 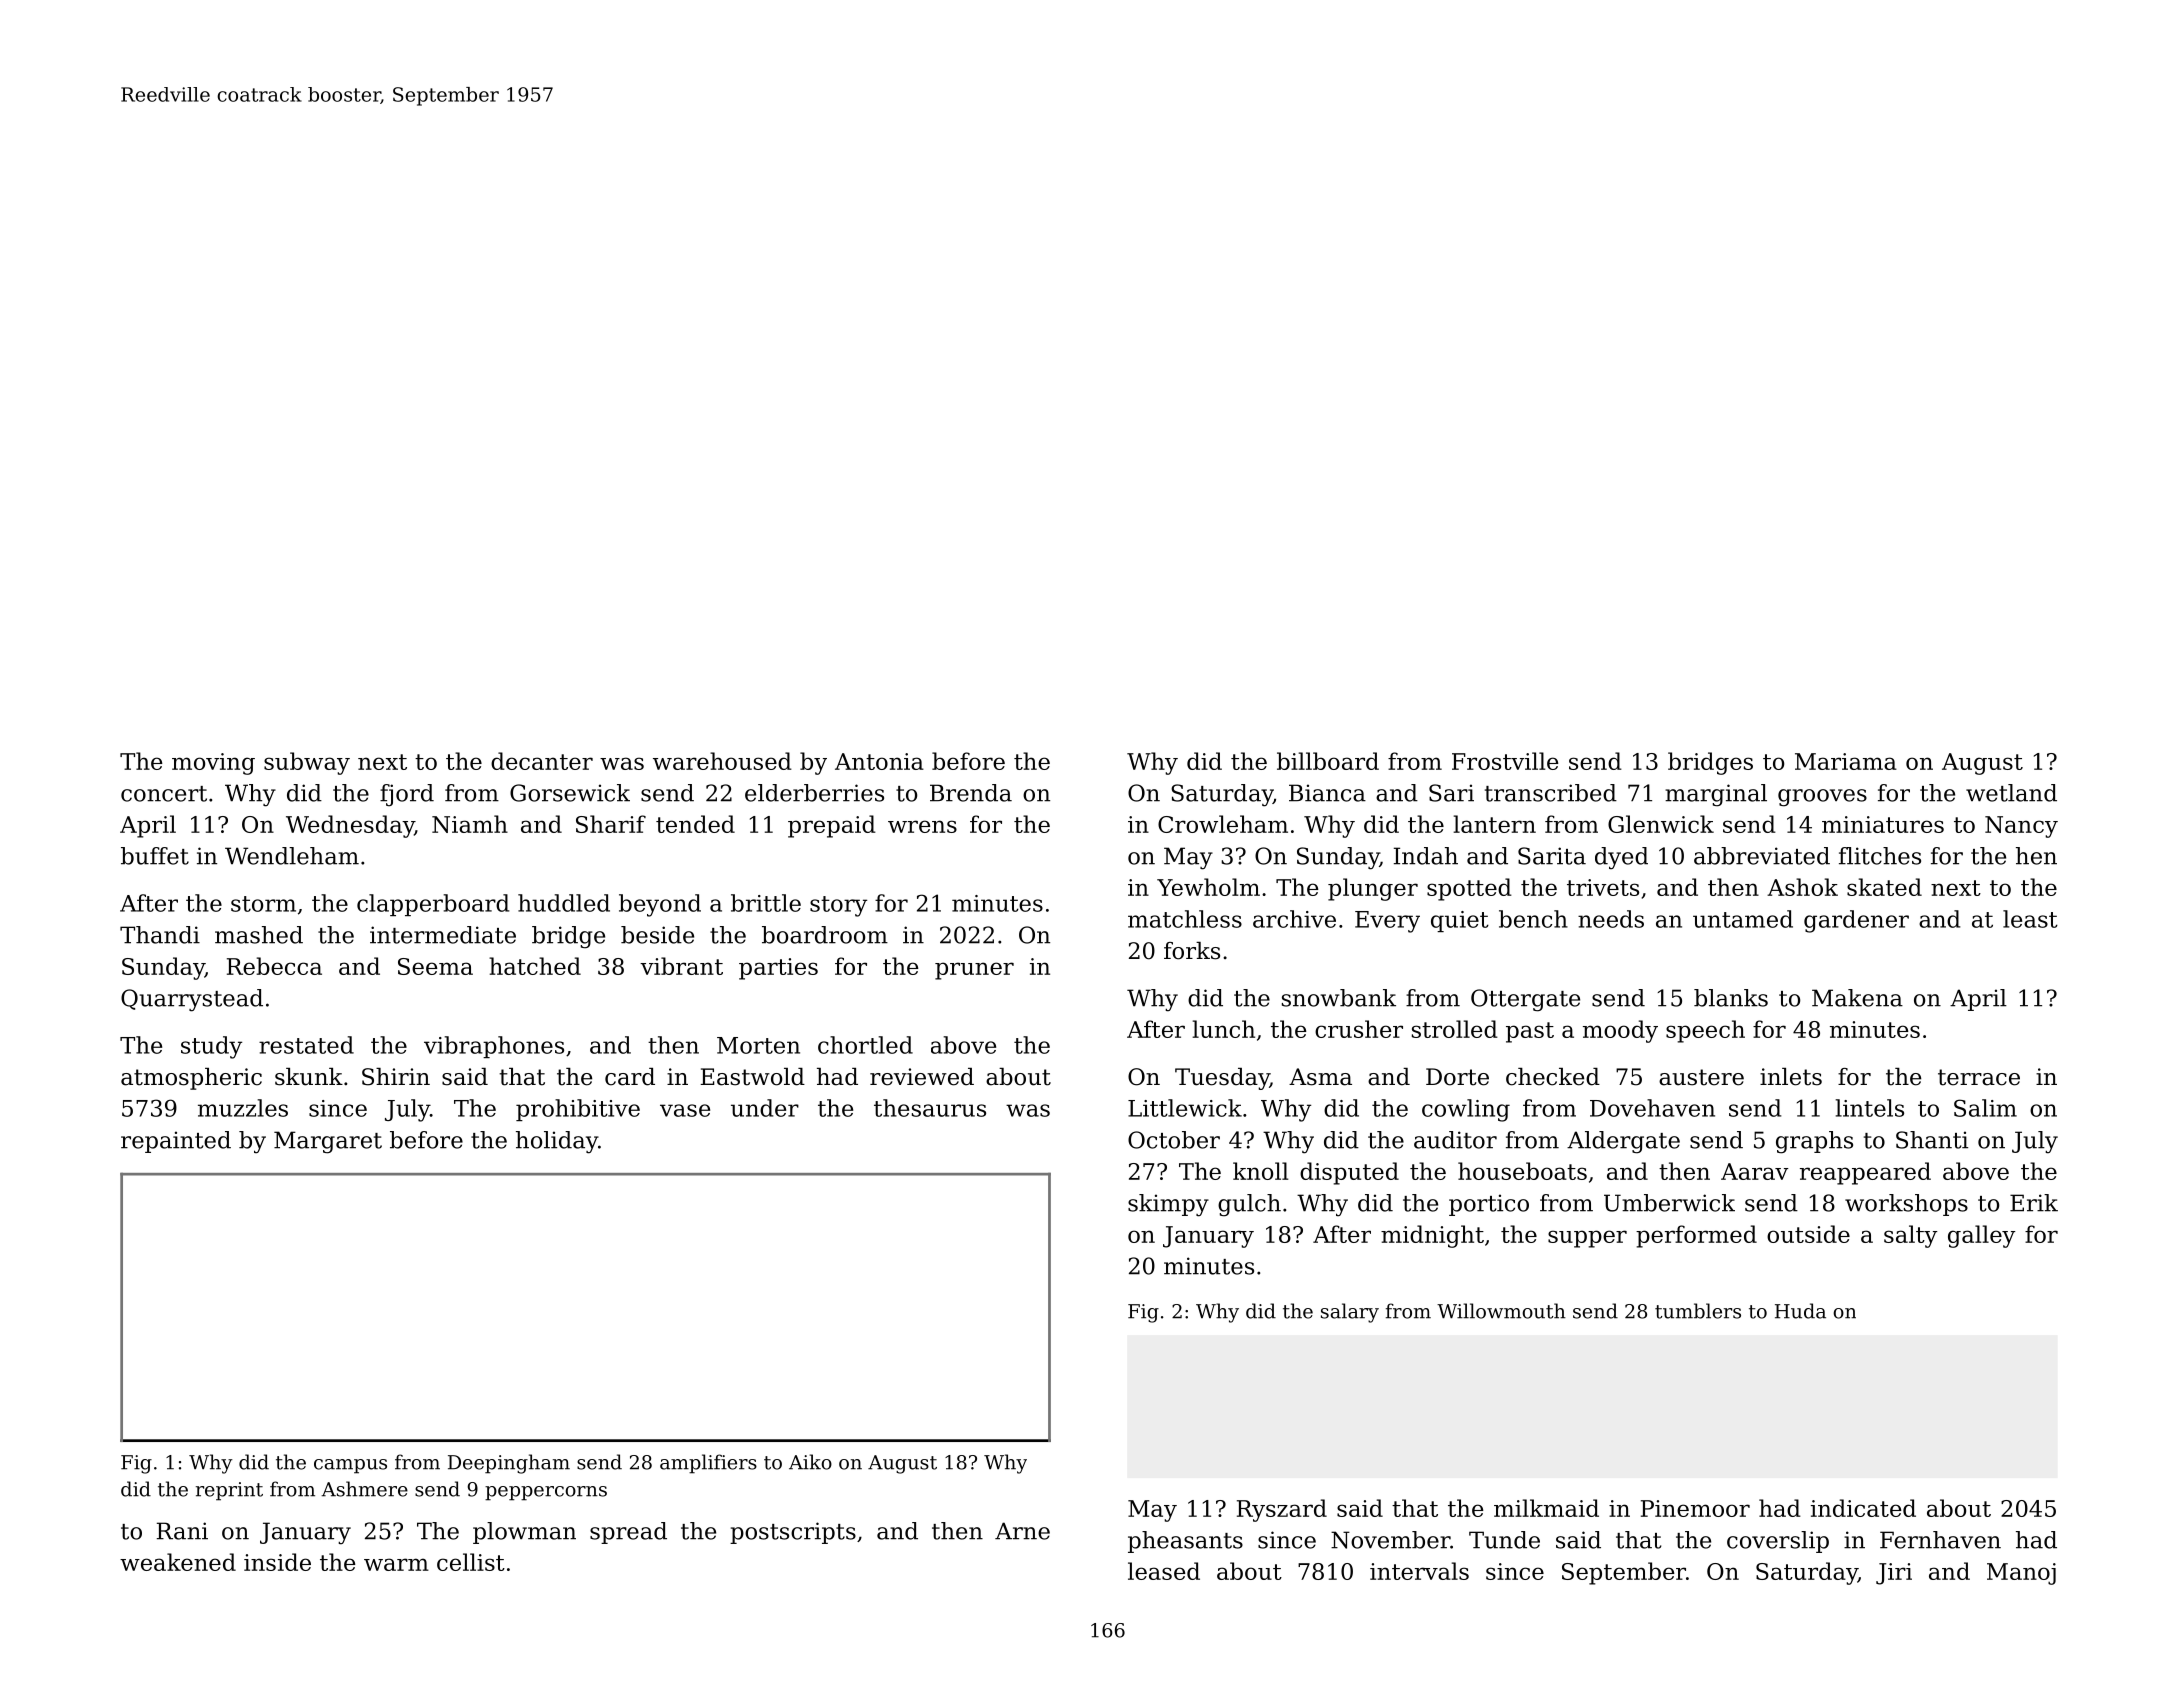 What do you see at coordinates (1350, 1313) in the document?
I see `salary` at bounding box center [1350, 1313].
